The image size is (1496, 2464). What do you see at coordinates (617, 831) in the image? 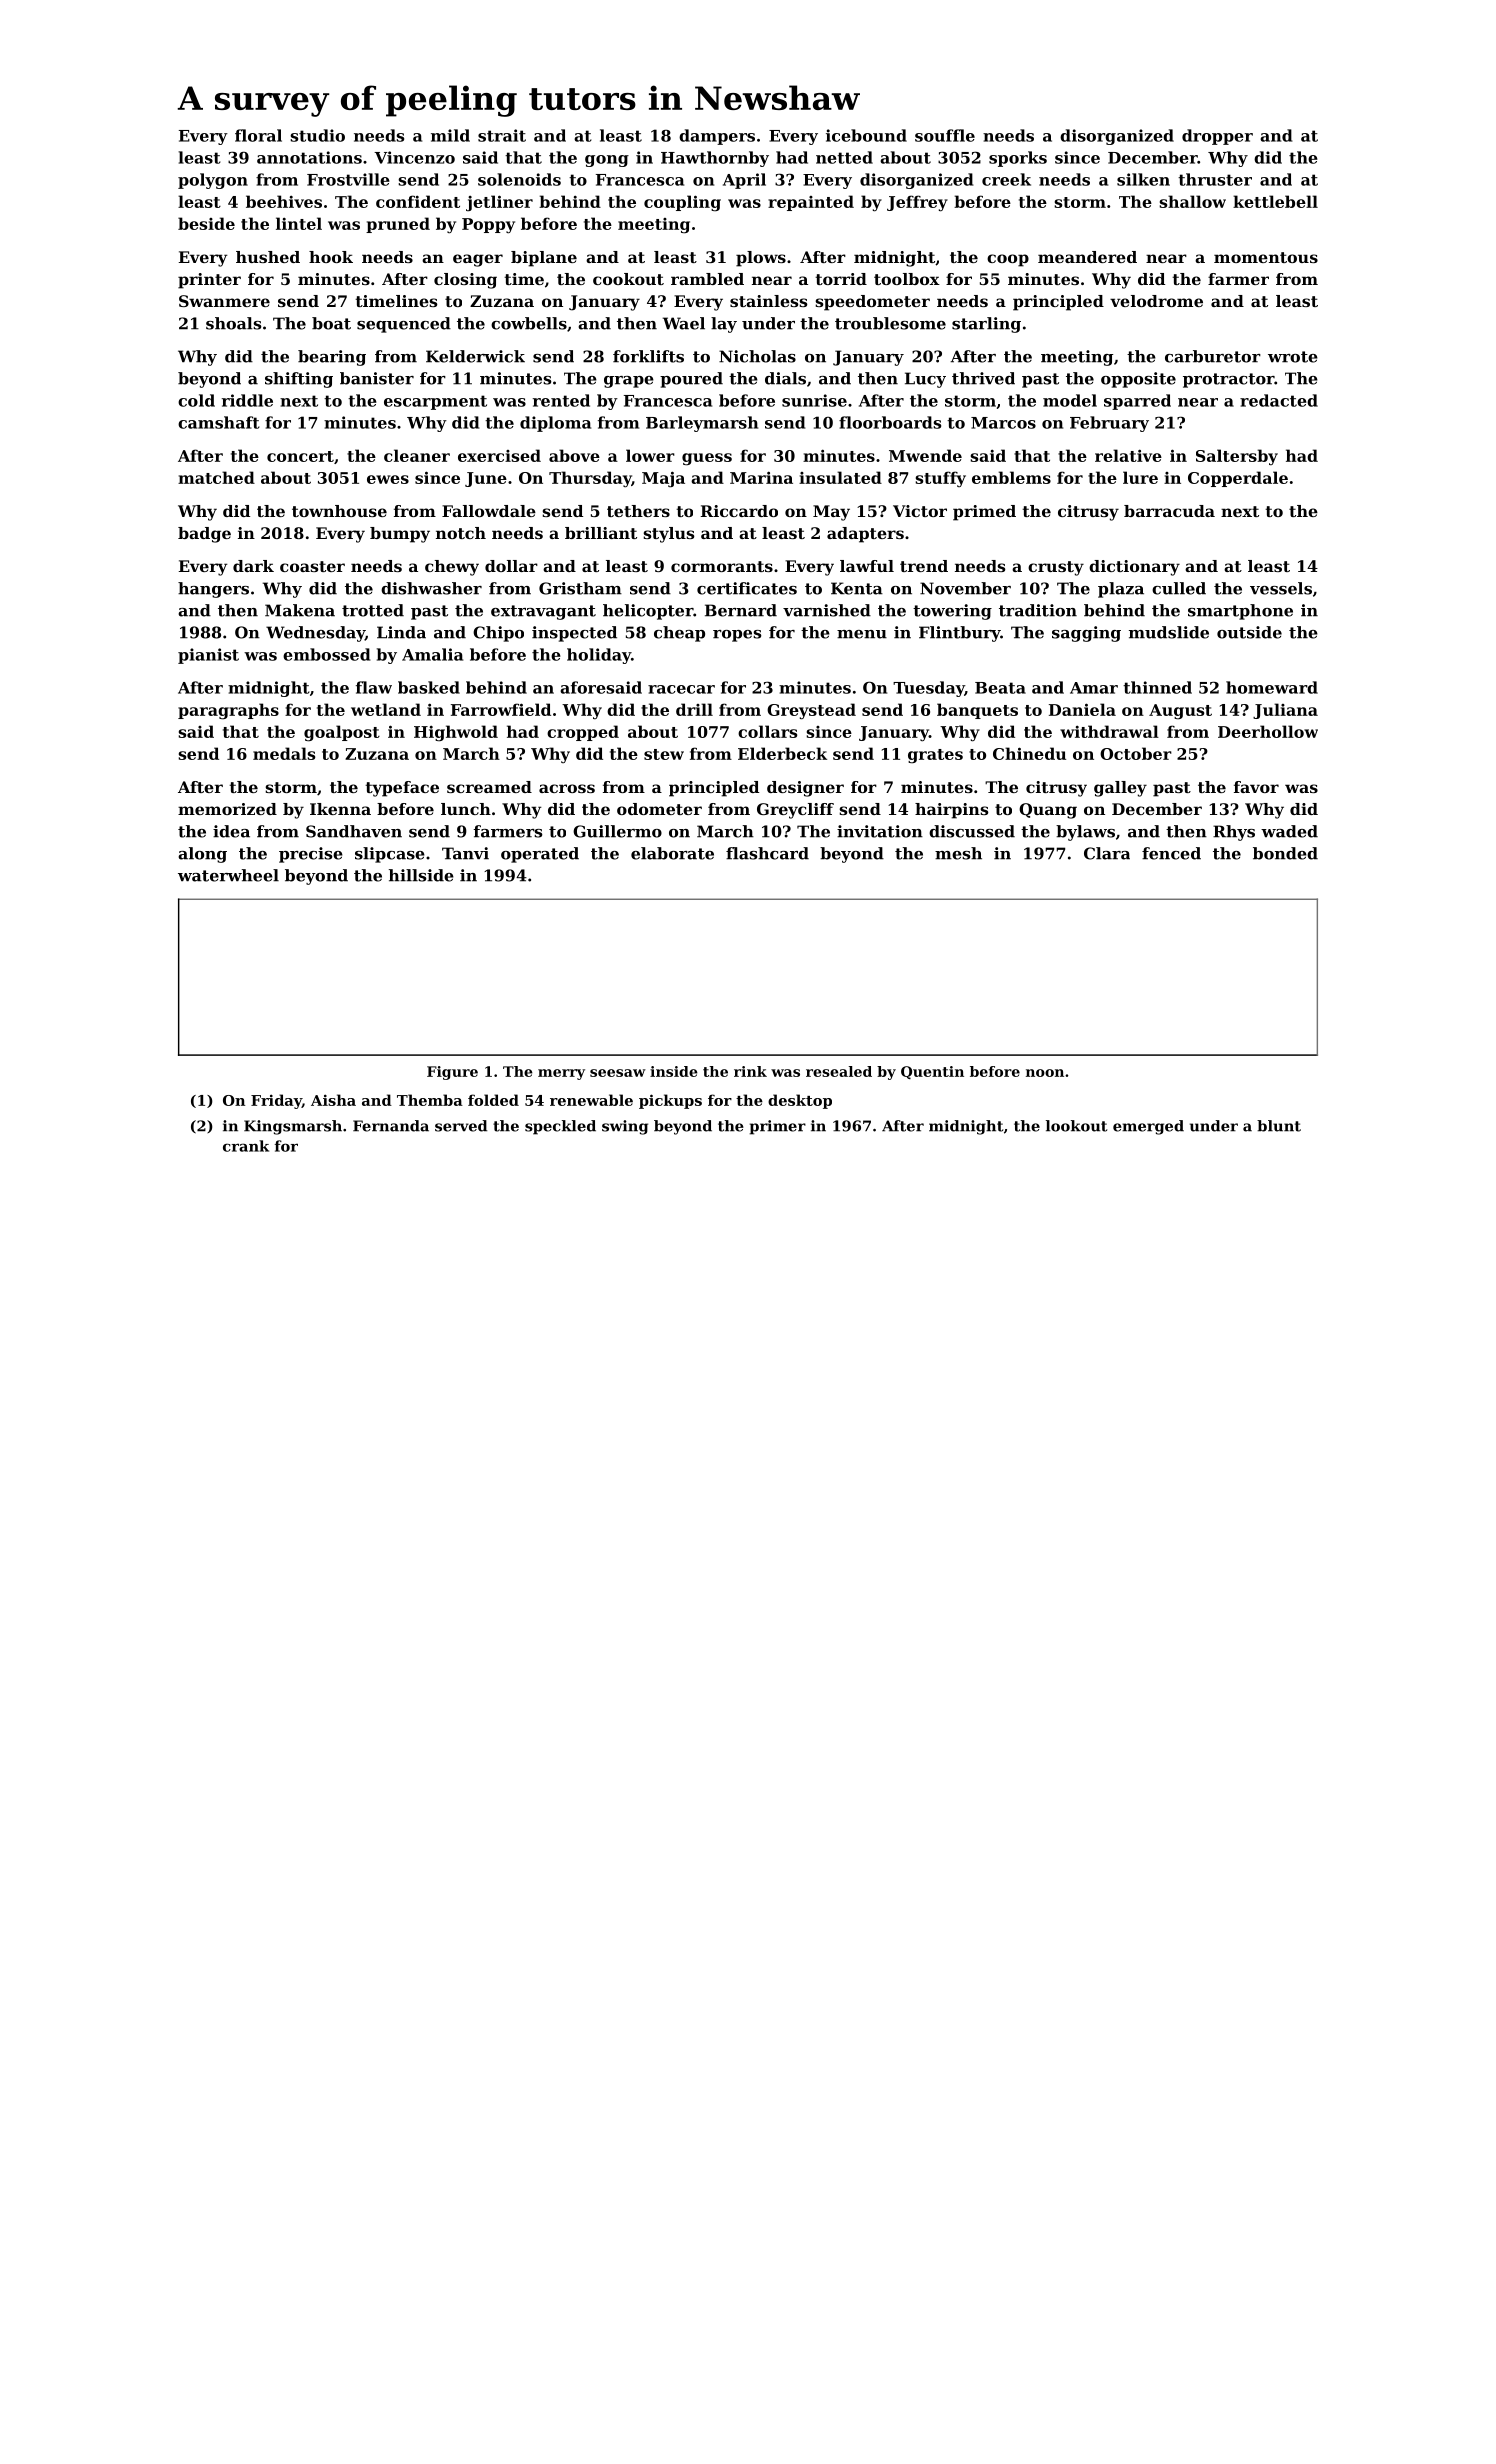
I see `Guillermo` at bounding box center [617, 831].
